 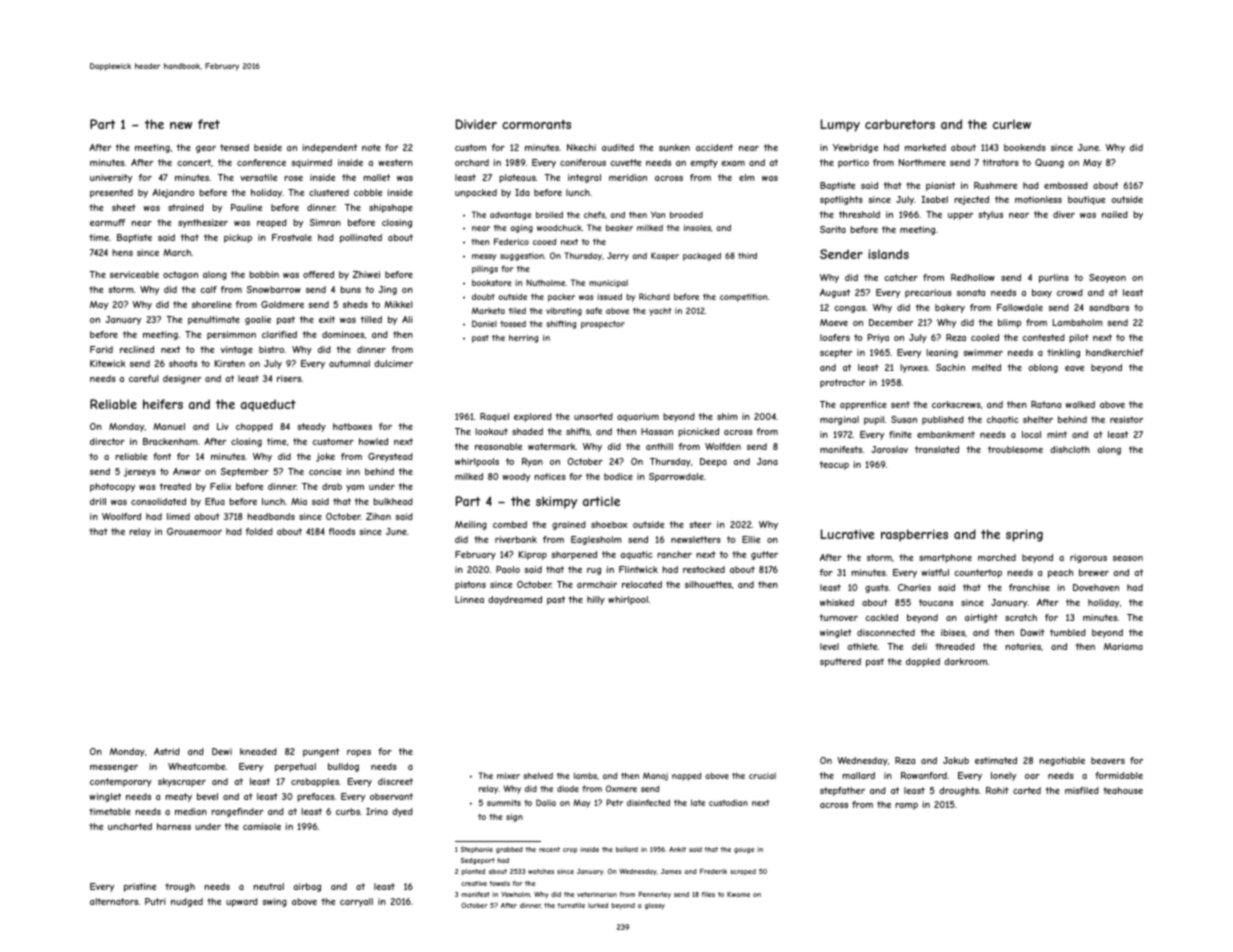 What do you see at coordinates (209, 124) in the page?
I see `fret` at bounding box center [209, 124].
